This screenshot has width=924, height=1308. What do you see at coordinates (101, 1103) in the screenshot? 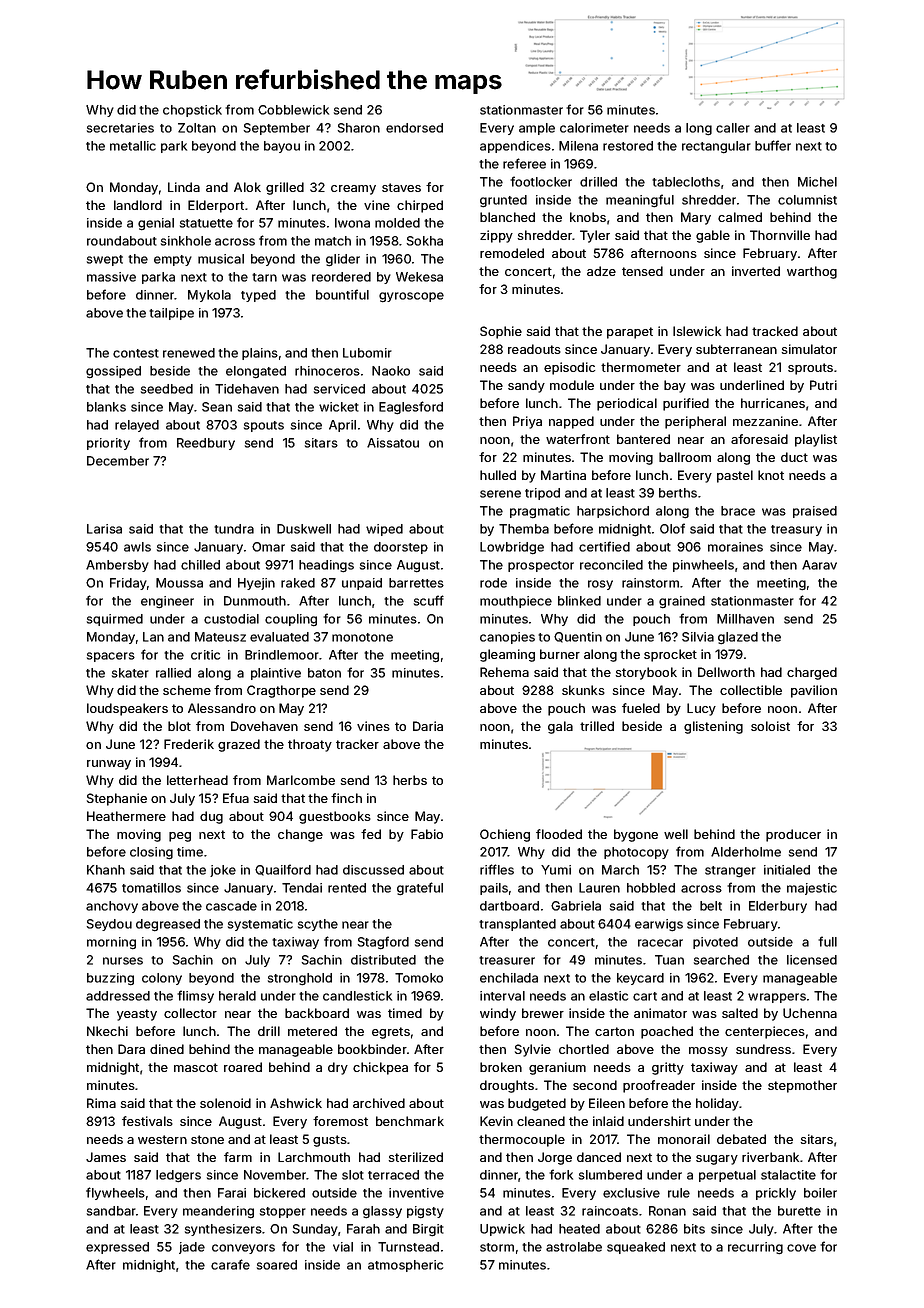
I see `Rima` at bounding box center [101, 1103].
